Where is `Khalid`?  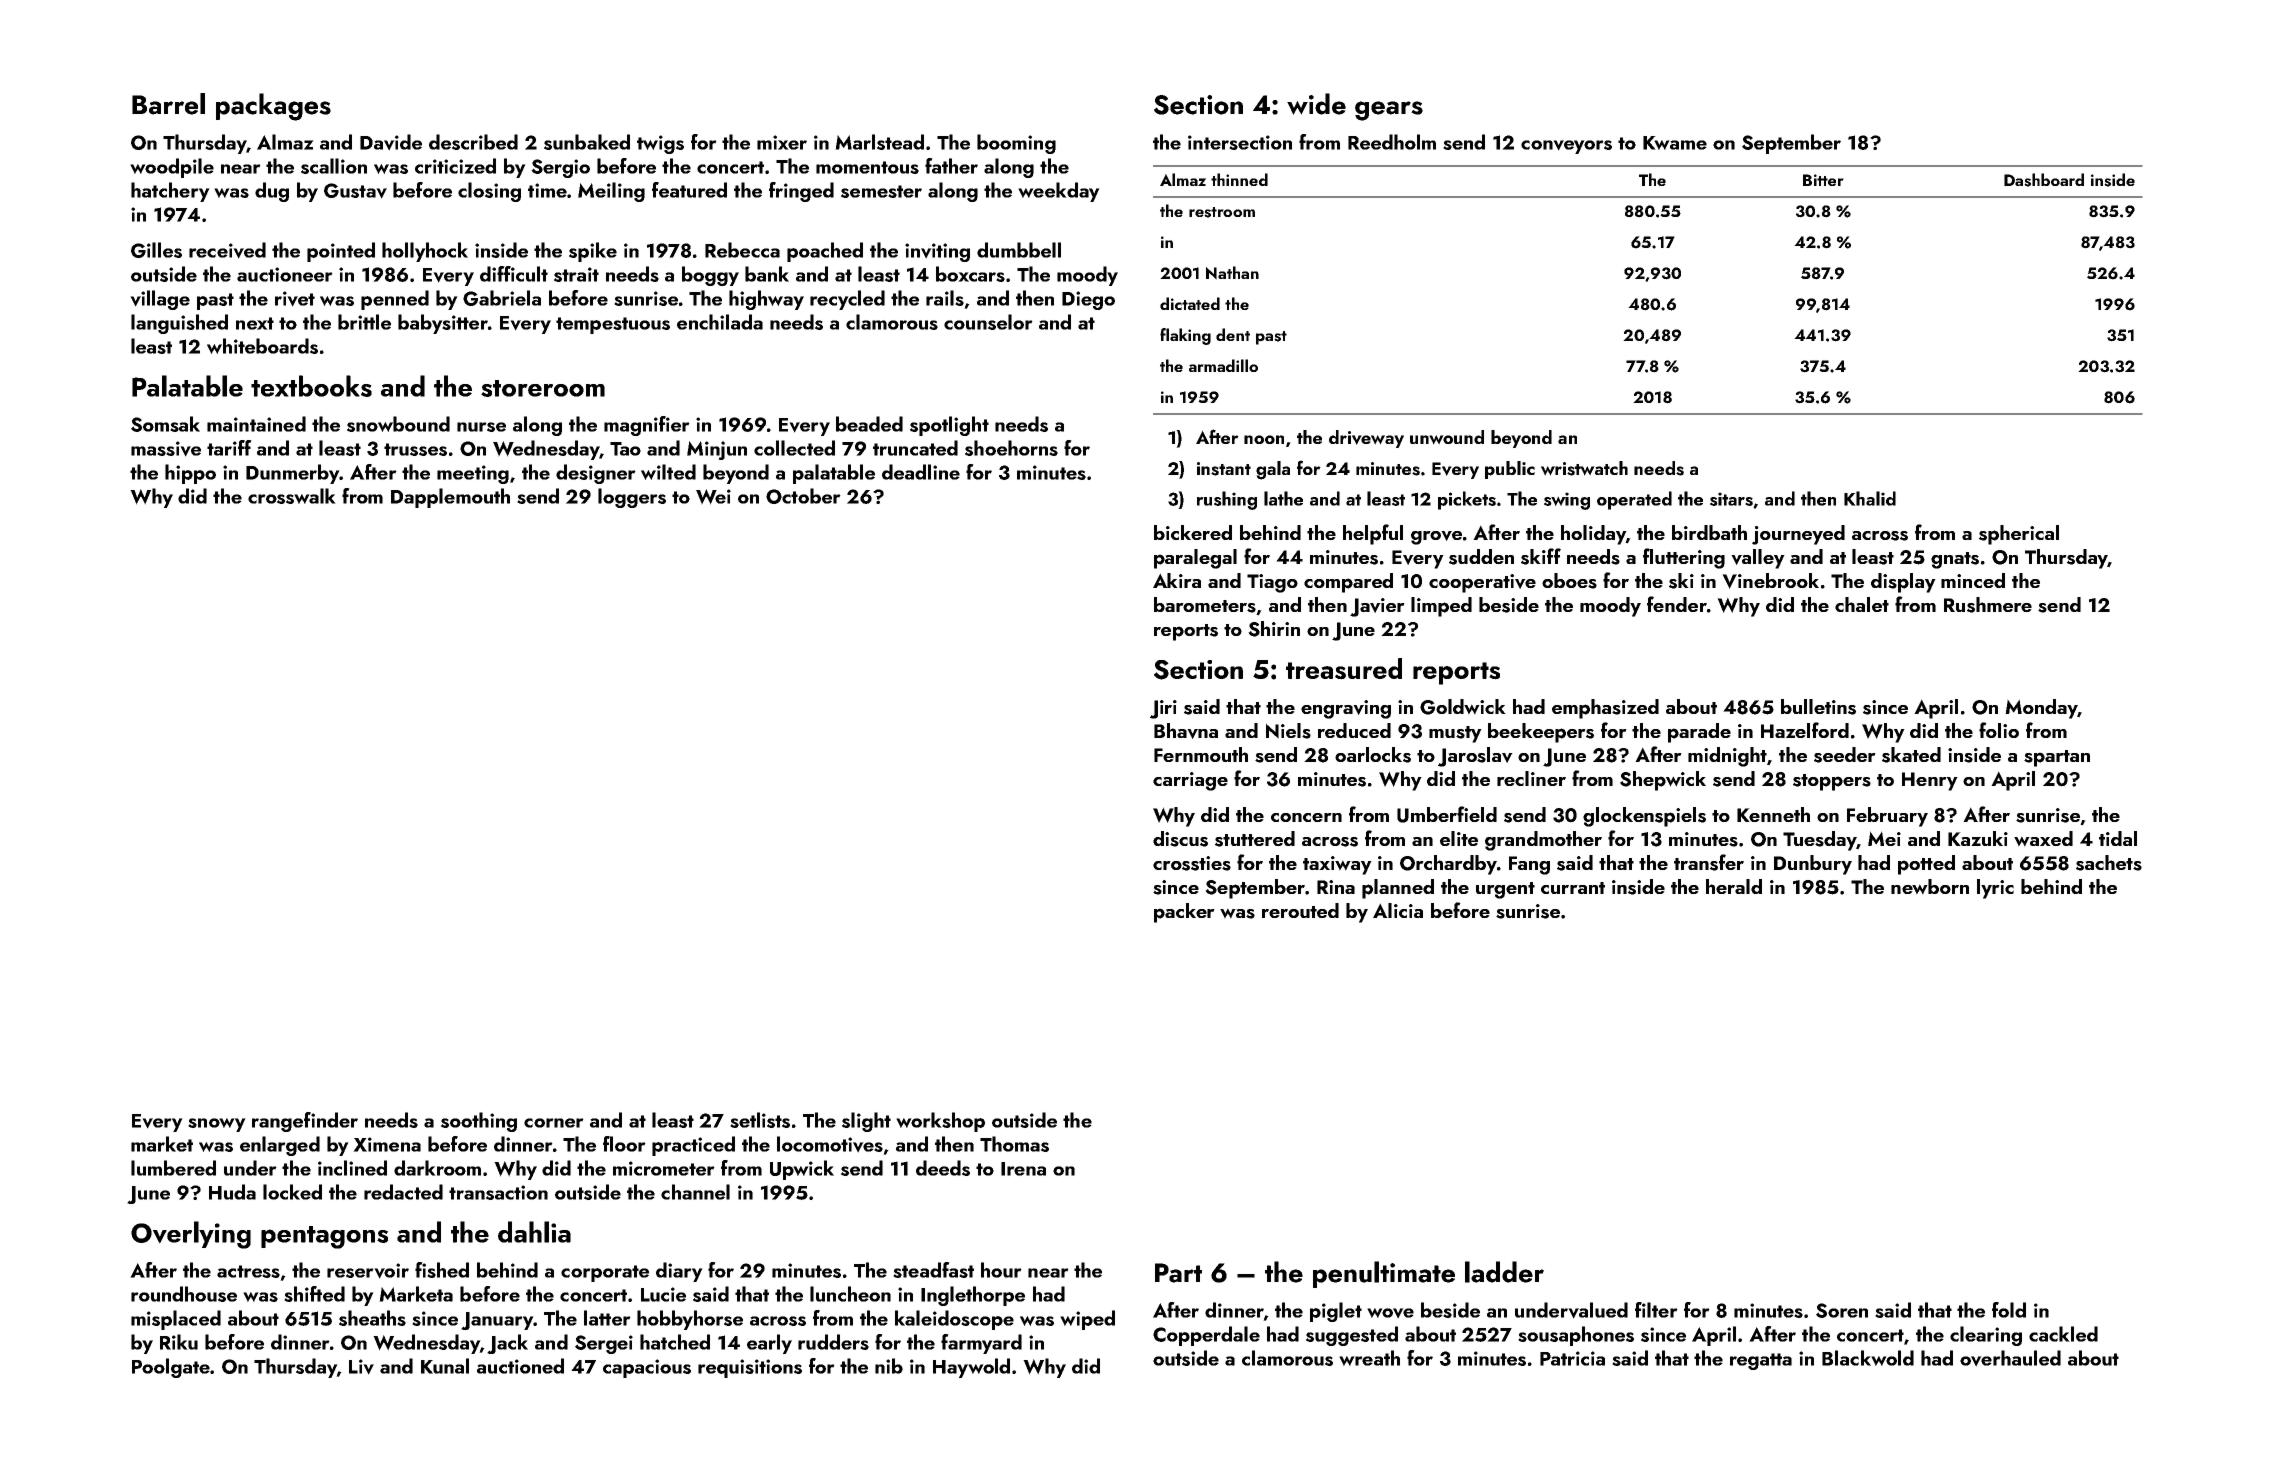 Khalid is located at coordinates (1870, 498).
